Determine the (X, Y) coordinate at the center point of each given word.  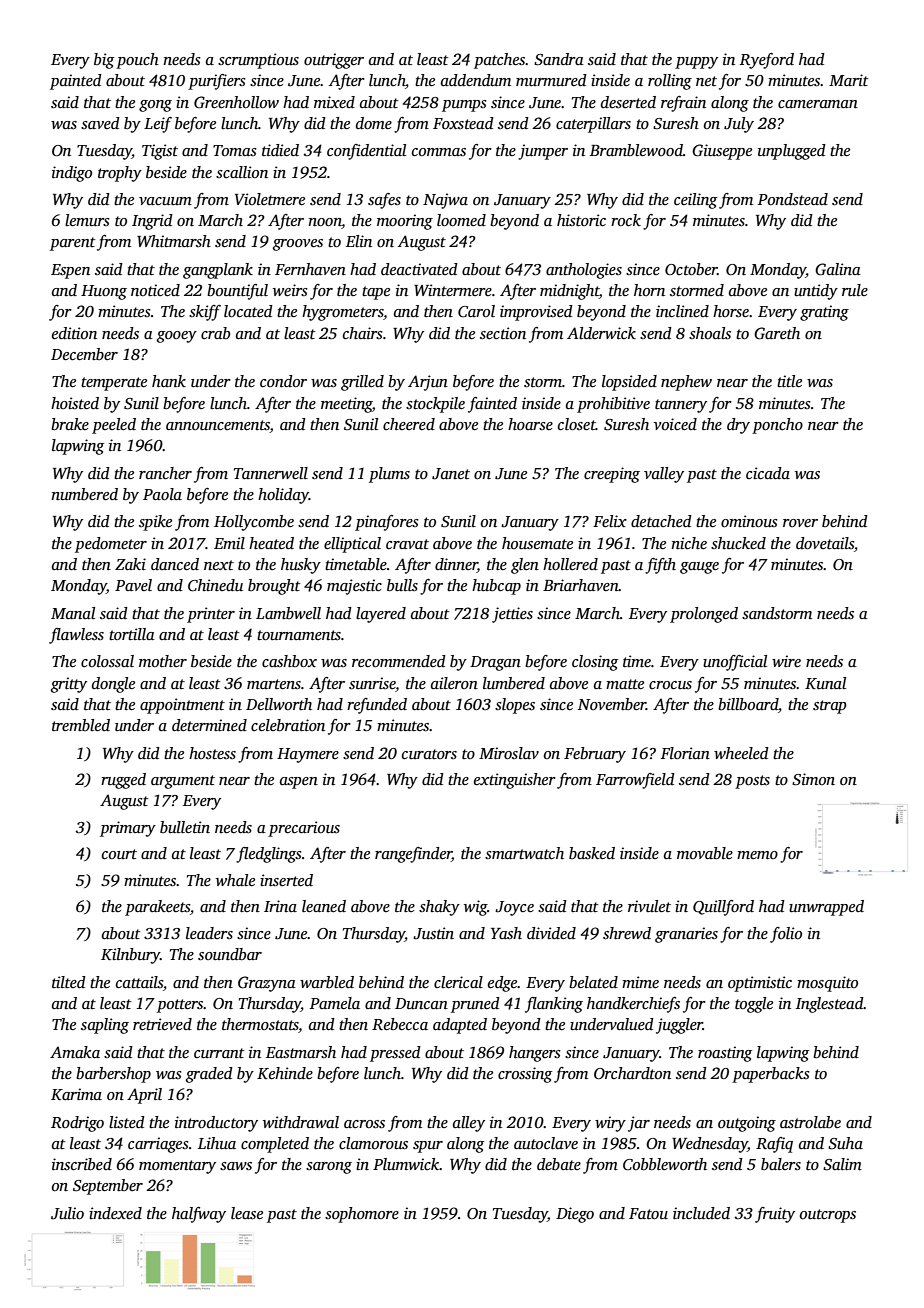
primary (128, 829)
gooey (177, 337)
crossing (525, 1075)
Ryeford (767, 61)
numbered (84, 494)
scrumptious (258, 61)
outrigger (334, 61)
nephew (686, 383)
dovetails (825, 543)
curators (429, 754)
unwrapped (826, 908)
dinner (456, 565)
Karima (76, 1094)
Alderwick (601, 333)
